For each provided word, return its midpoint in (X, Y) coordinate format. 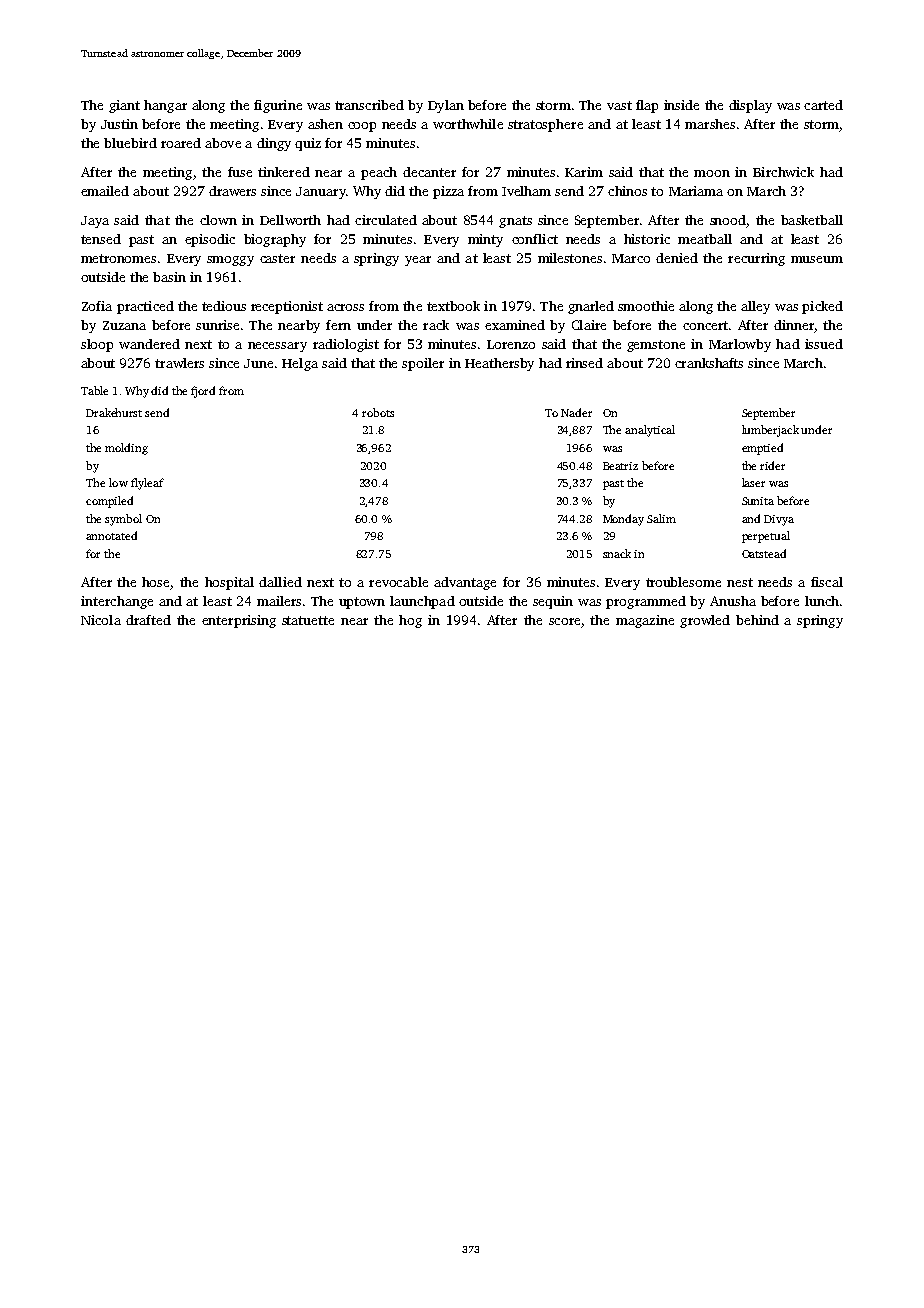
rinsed (584, 363)
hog (410, 621)
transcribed (369, 105)
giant (124, 106)
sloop (97, 345)
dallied (280, 582)
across (345, 307)
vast (619, 105)
